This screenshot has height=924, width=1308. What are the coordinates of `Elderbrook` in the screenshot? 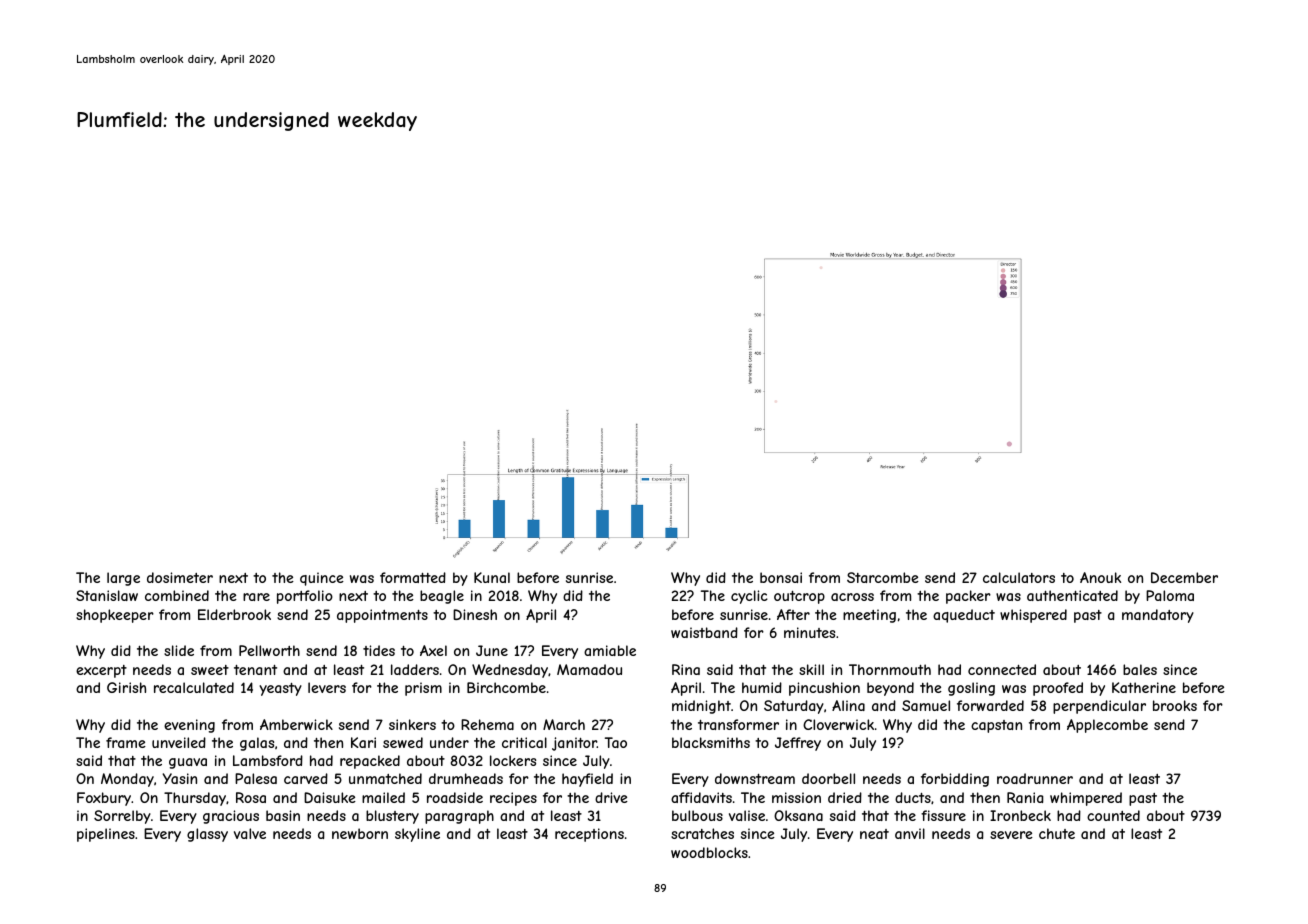 It's located at (234, 614).
